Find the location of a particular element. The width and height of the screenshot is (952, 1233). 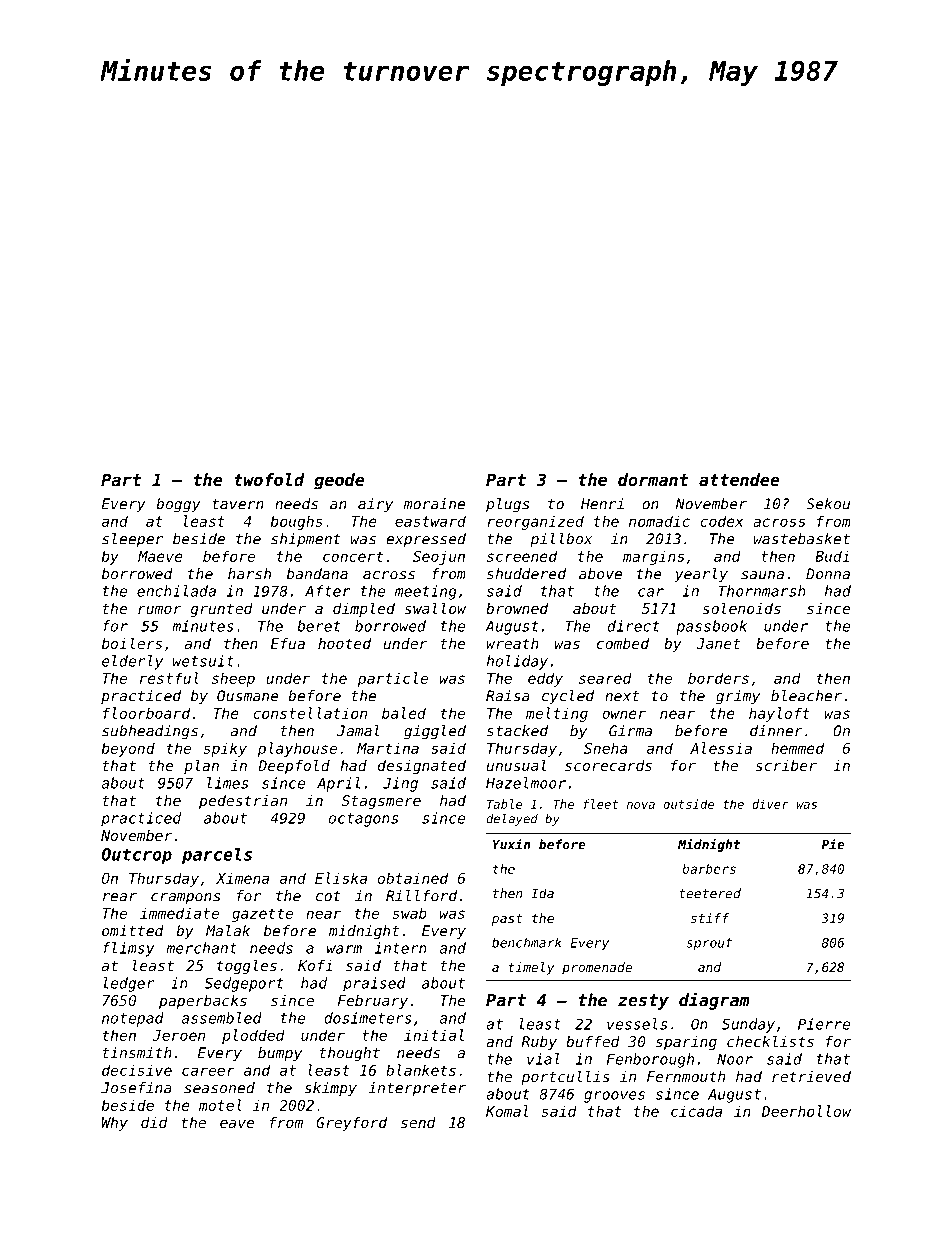

passbook is located at coordinates (711, 627).
